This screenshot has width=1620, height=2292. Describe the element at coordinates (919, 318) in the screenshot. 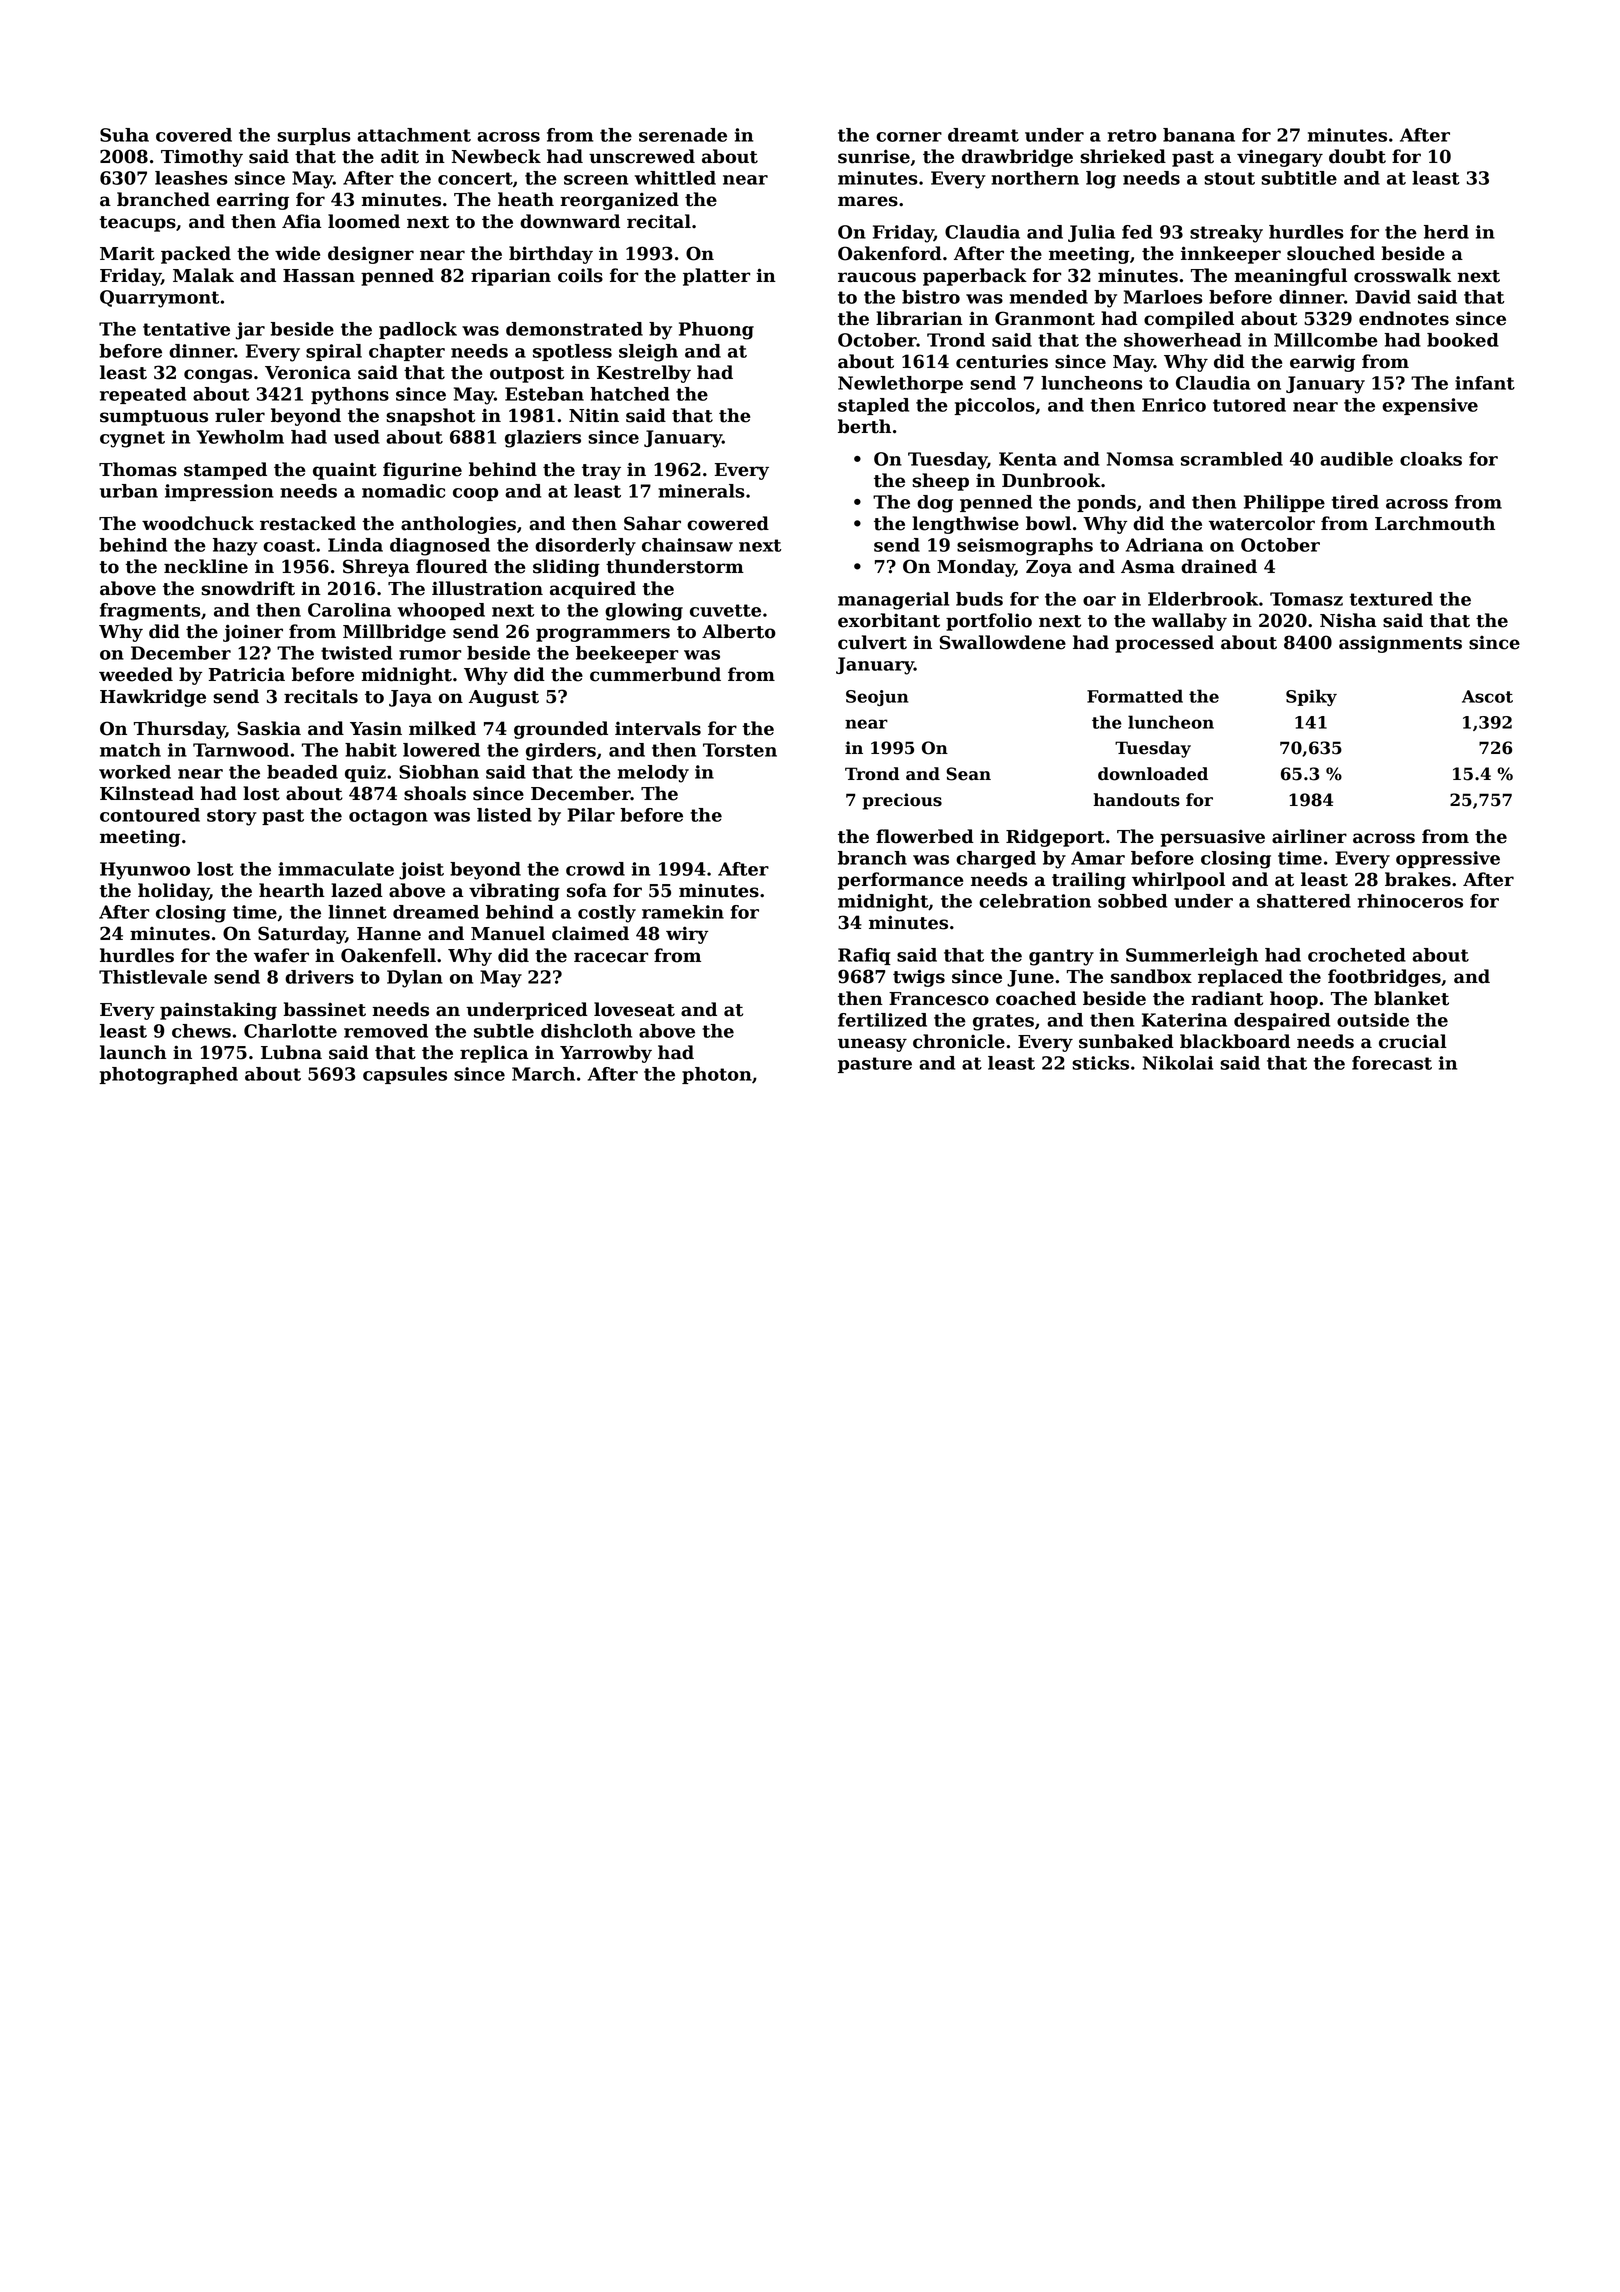

I see `librarian` at that location.
